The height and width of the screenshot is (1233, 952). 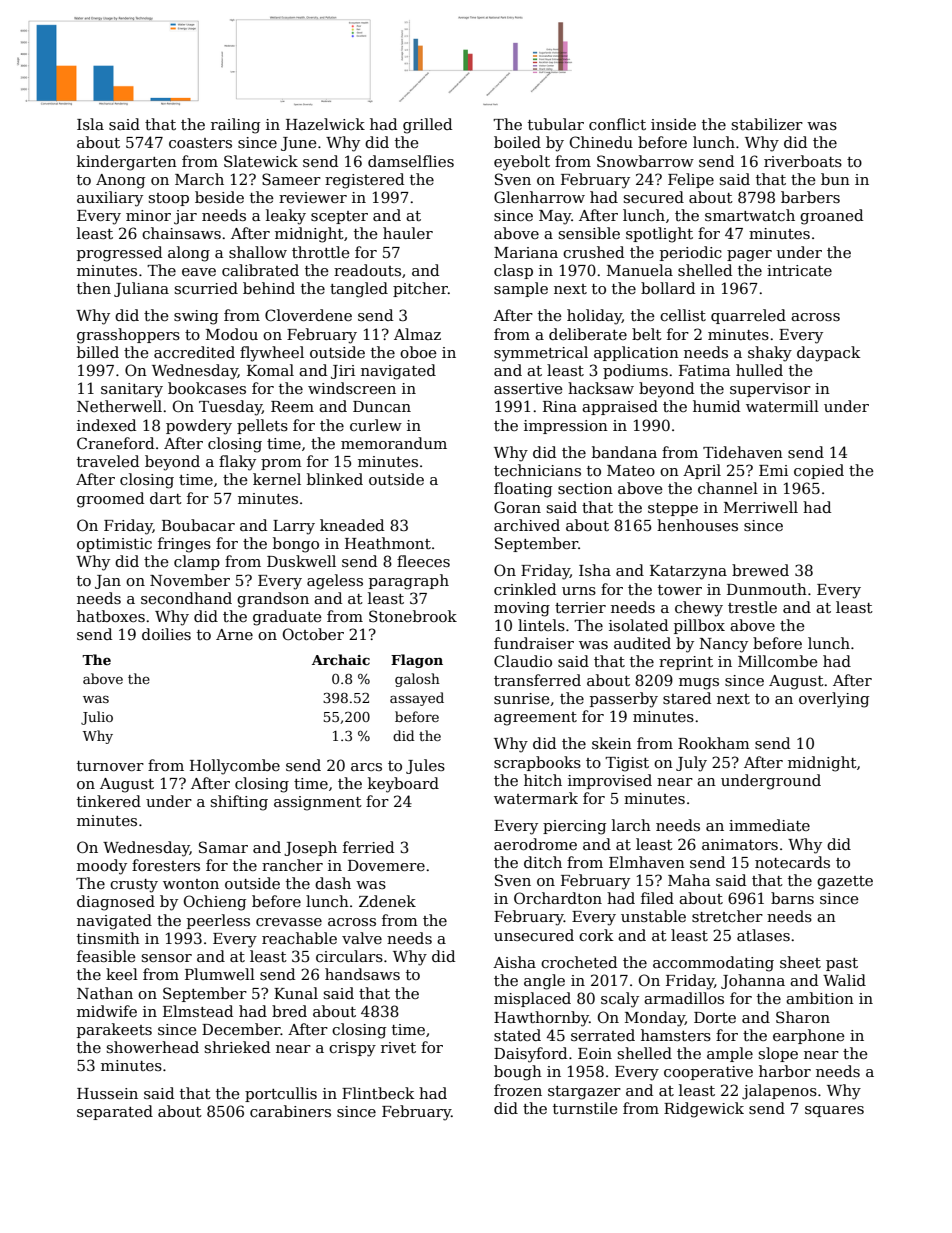 I want to click on Ridgewick, so click(x=704, y=1110).
